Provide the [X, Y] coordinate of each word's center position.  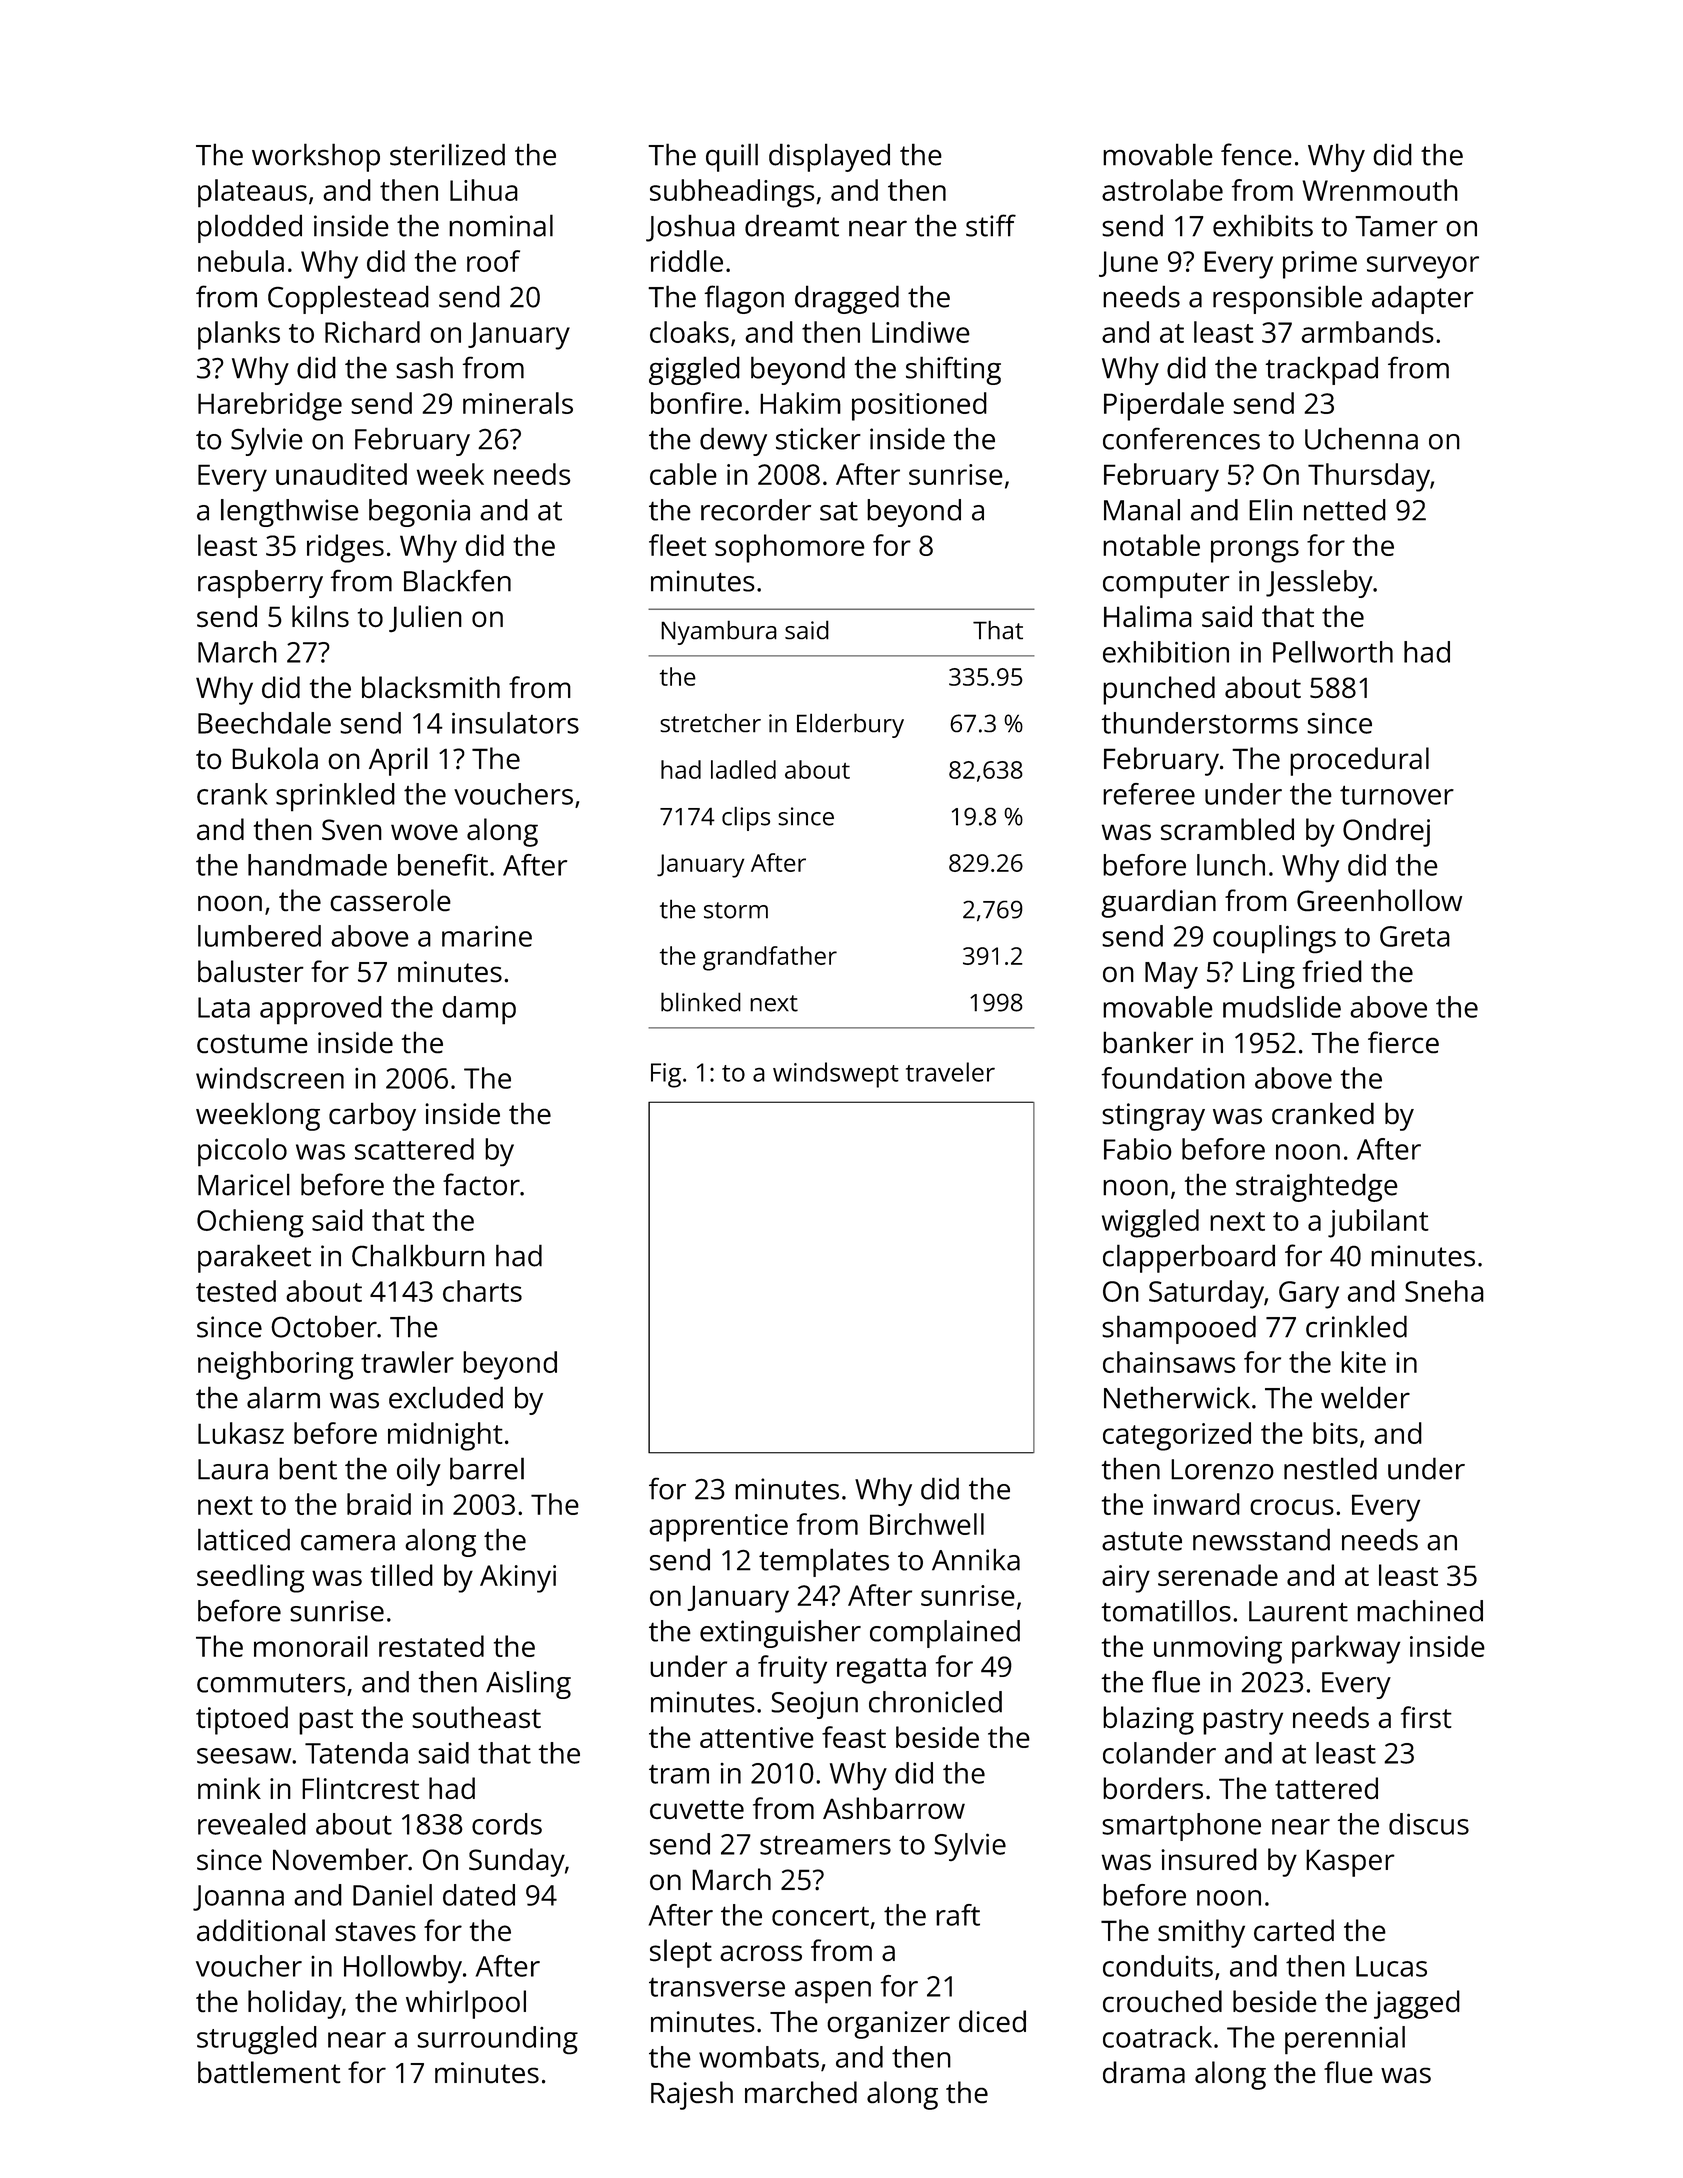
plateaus [252, 193]
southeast [476, 1717]
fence [1256, 154]
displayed [829, 157]
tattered [1326, 1788]
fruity [792, 1669]
